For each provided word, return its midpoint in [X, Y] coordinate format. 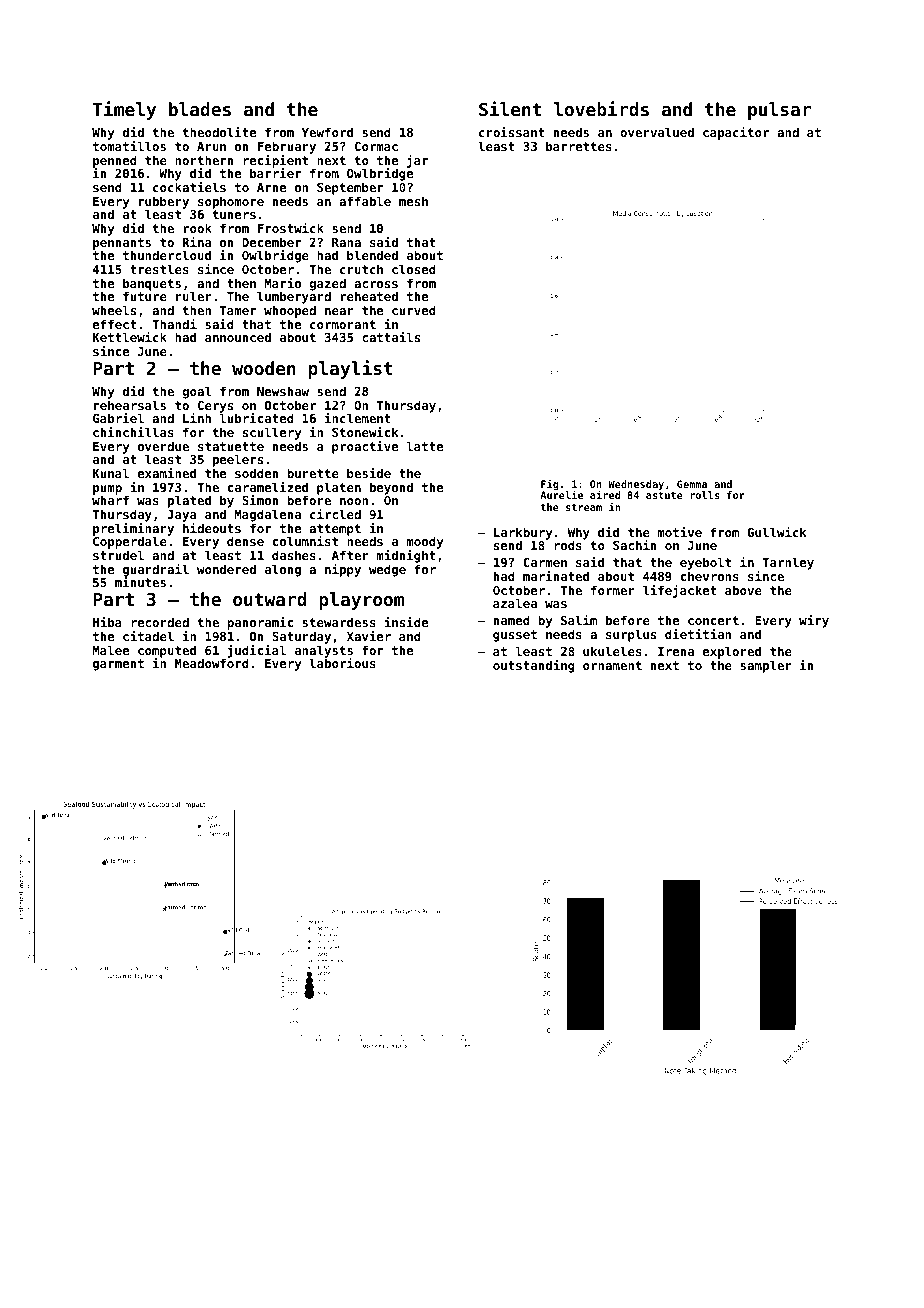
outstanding [534, 666]
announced [238, 337]
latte [425, 446]
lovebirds [601, 108]
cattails [391, 337]
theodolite [219, 132]
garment [118, 665]
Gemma [692, 484]
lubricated [257, 418]
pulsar [779, 111]
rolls [705, 495]
